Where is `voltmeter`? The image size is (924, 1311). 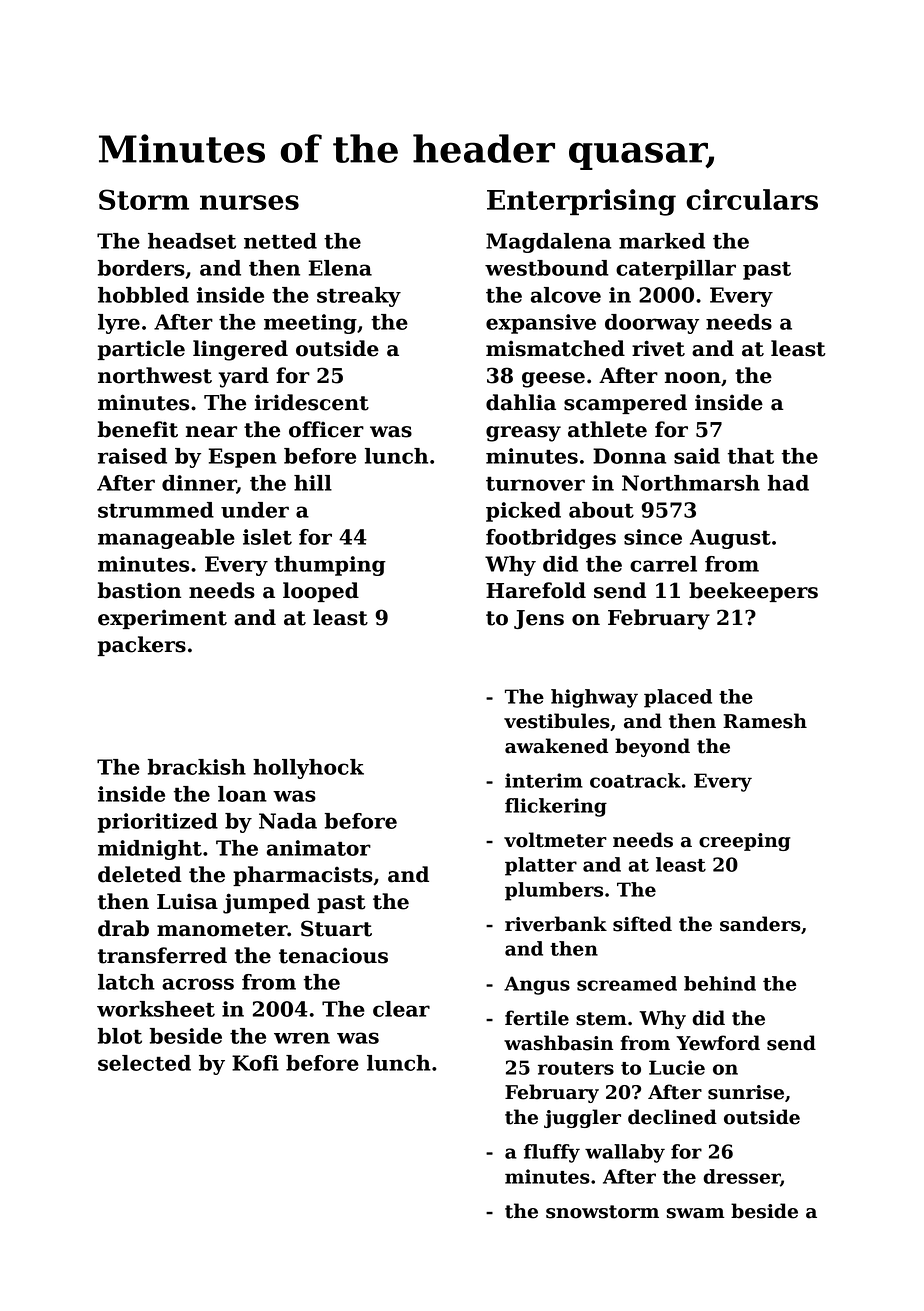
voltmeter is located at coordinates (555, 840).
